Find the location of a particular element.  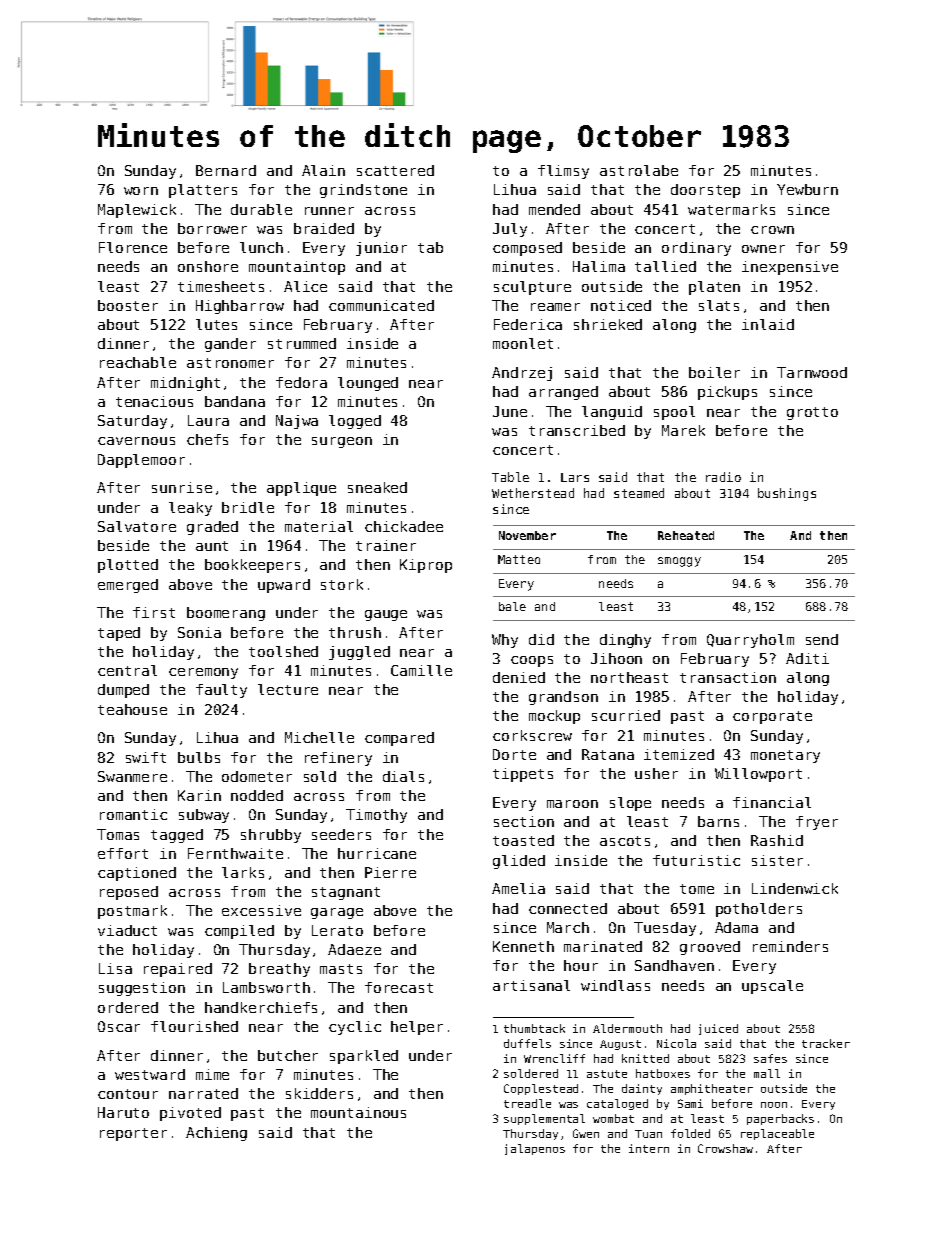

narrated is located at coordinates (203, 1093).
